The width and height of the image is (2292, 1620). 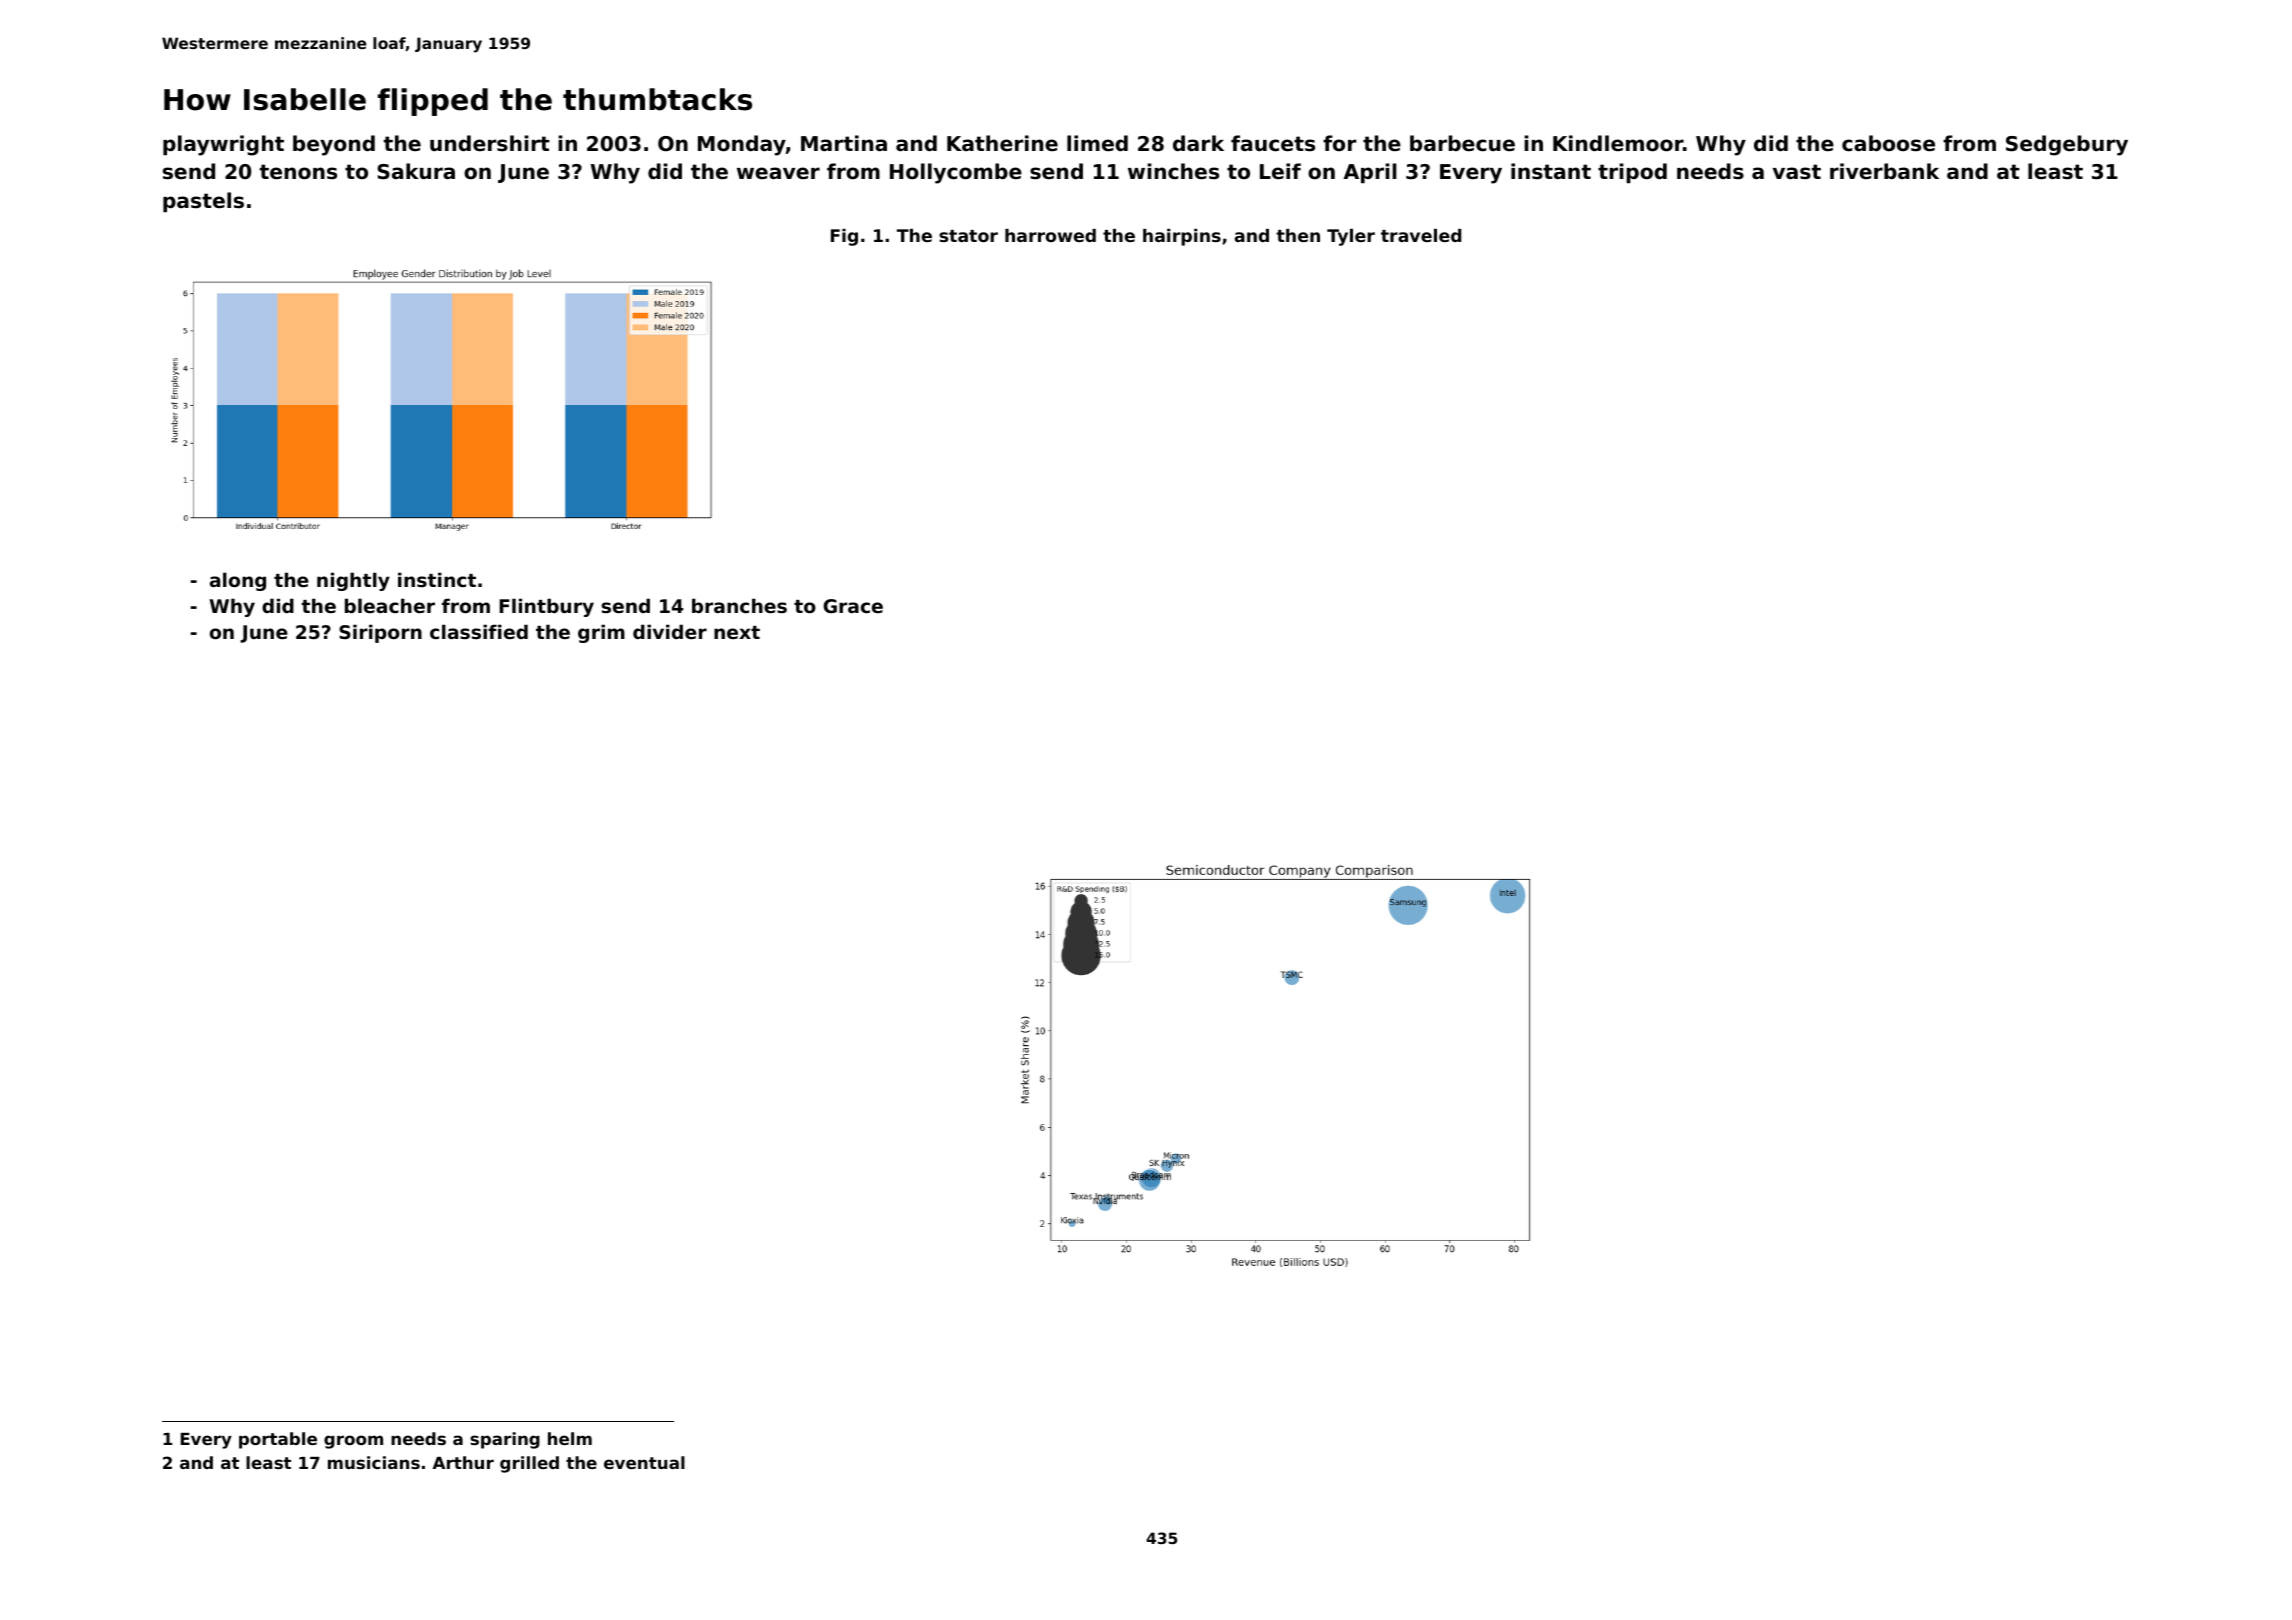 I want to click on branches, so click(x=739, y=605).
